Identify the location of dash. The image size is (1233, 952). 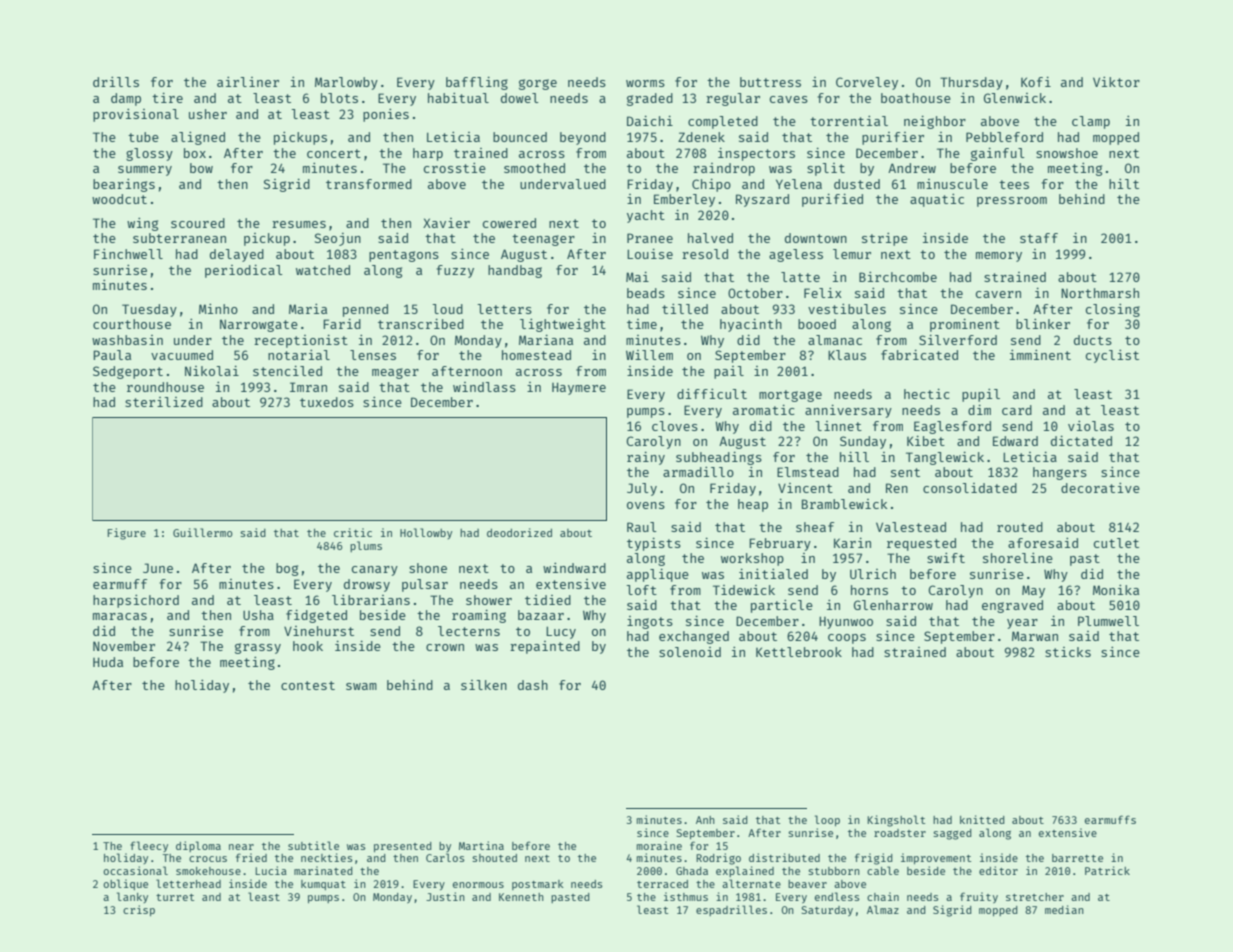
(533, 685).
